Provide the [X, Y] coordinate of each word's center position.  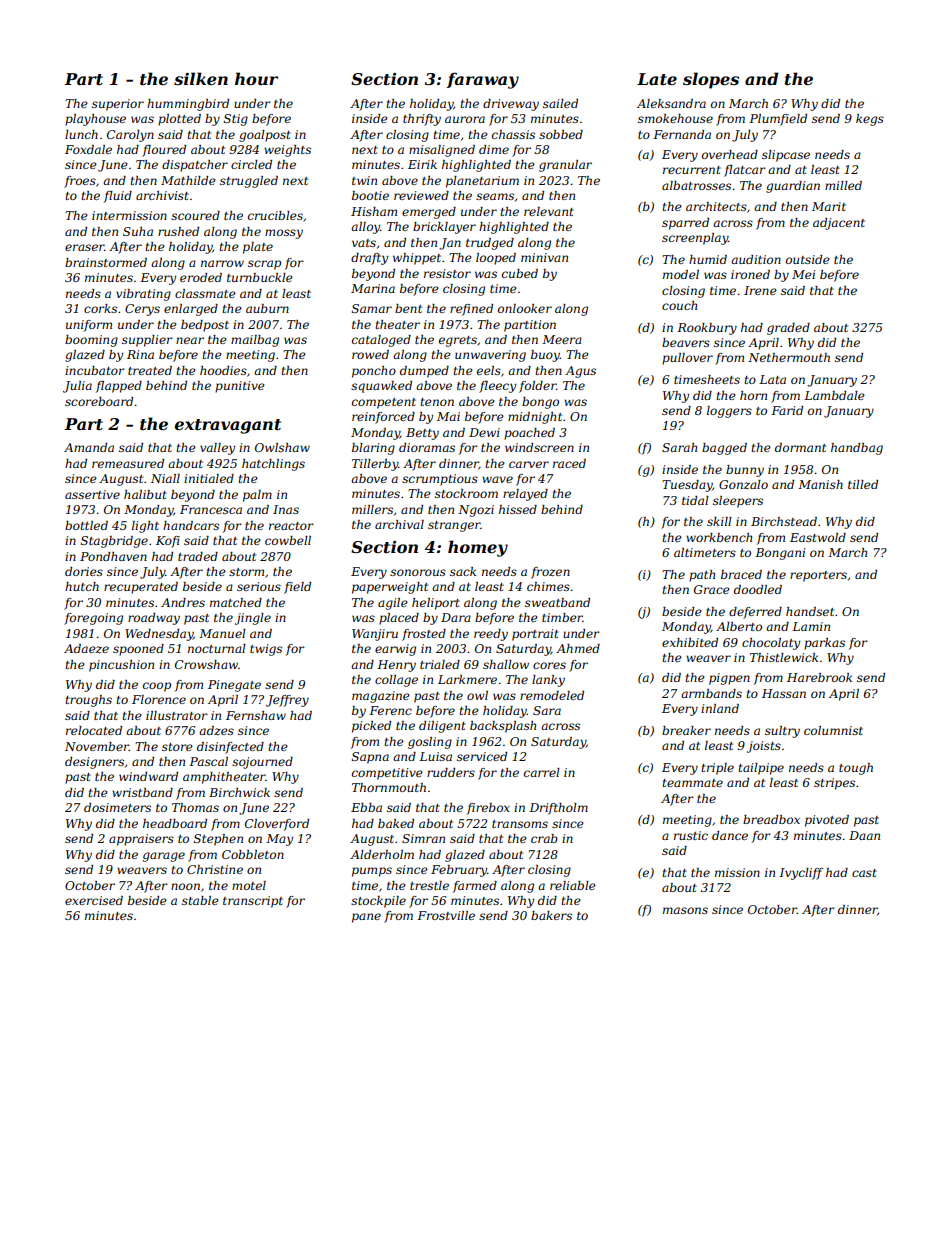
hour [256, 78]
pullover [687, 359]
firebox [488, 809]
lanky [548, 681]
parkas [824, 644]
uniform [89, 326]
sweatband [557, 602]
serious [259, 586]
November [97, 746]
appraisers [141, 840]
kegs [870, 120]
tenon [437, 402]
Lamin [811, 626]
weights [287, 151]
